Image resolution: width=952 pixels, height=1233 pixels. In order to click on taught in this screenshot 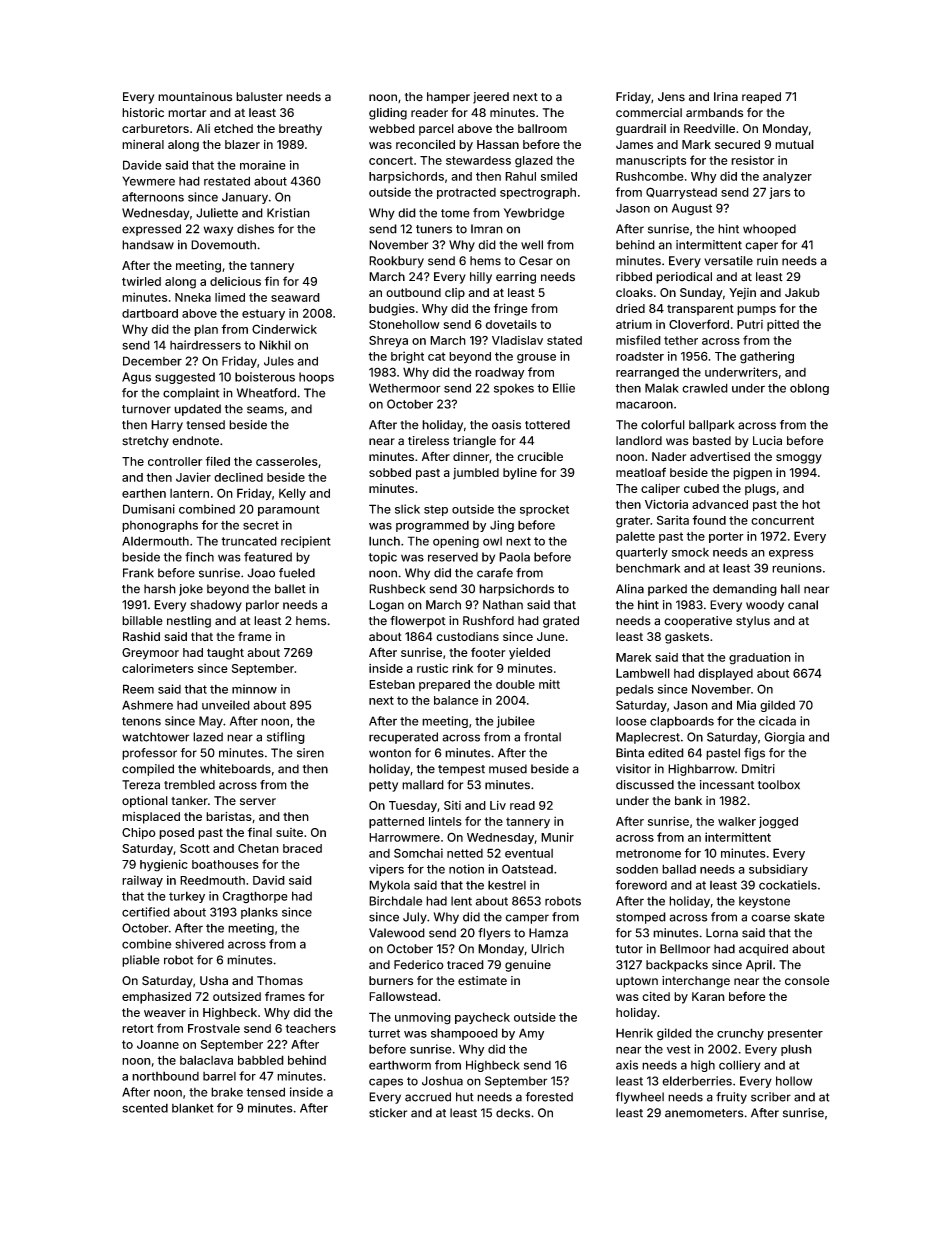, I will do `click(225, 654)`.
